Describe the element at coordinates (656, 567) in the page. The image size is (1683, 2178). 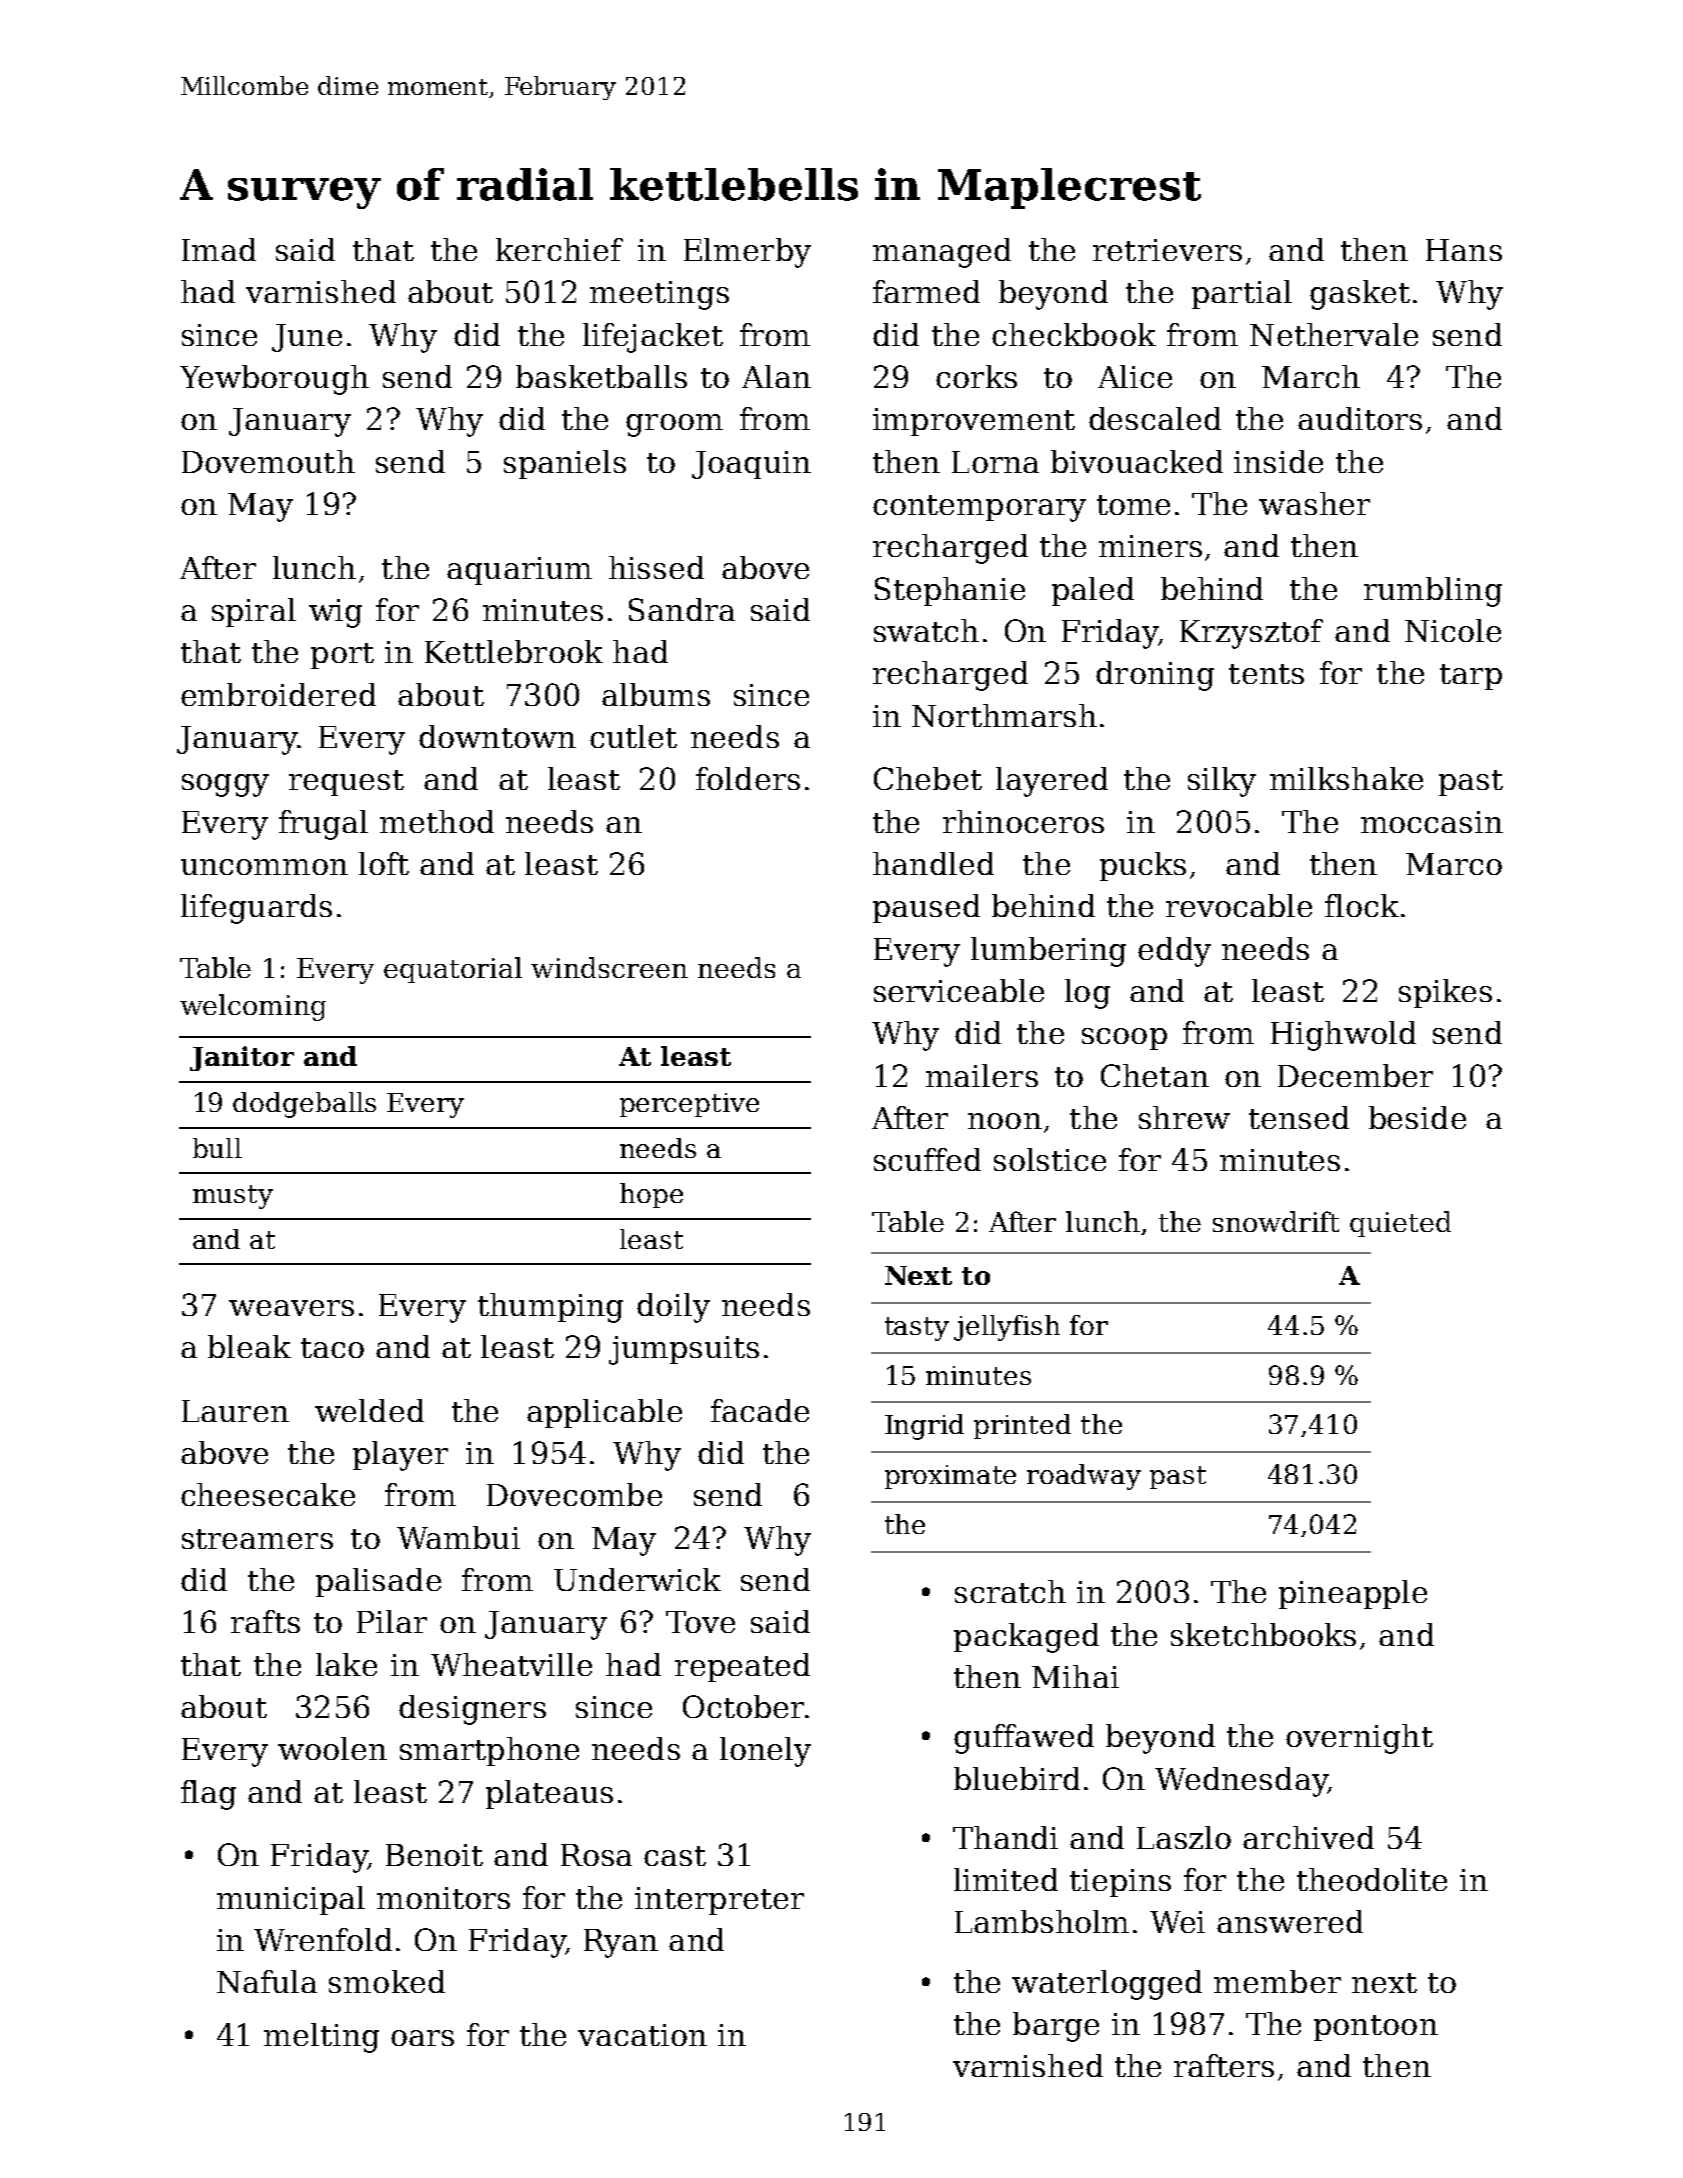
I see `hissed` at that location.
